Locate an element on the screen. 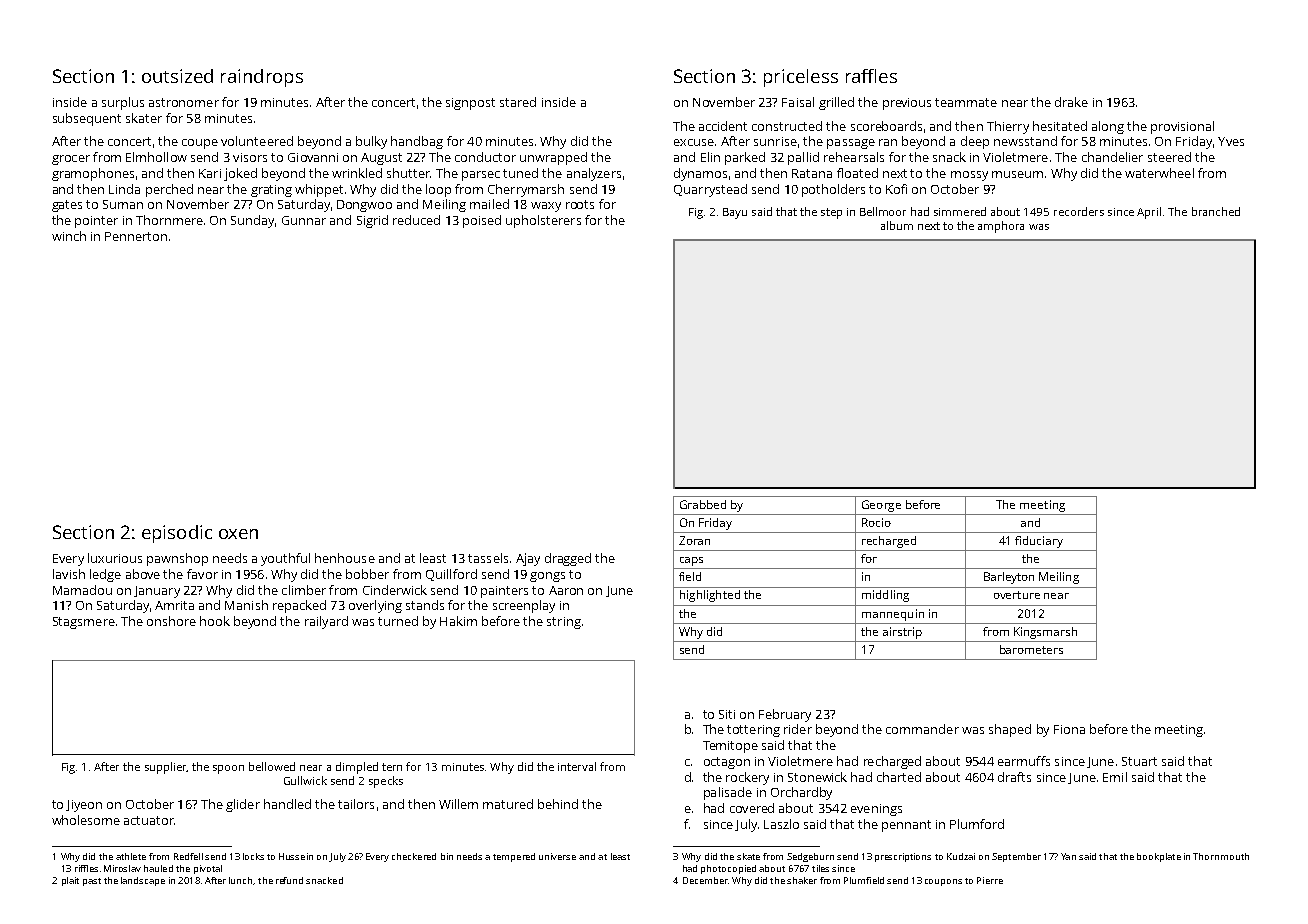 This screenshot has width=1308, height=924. stared is located at coordinates (518, 102).
